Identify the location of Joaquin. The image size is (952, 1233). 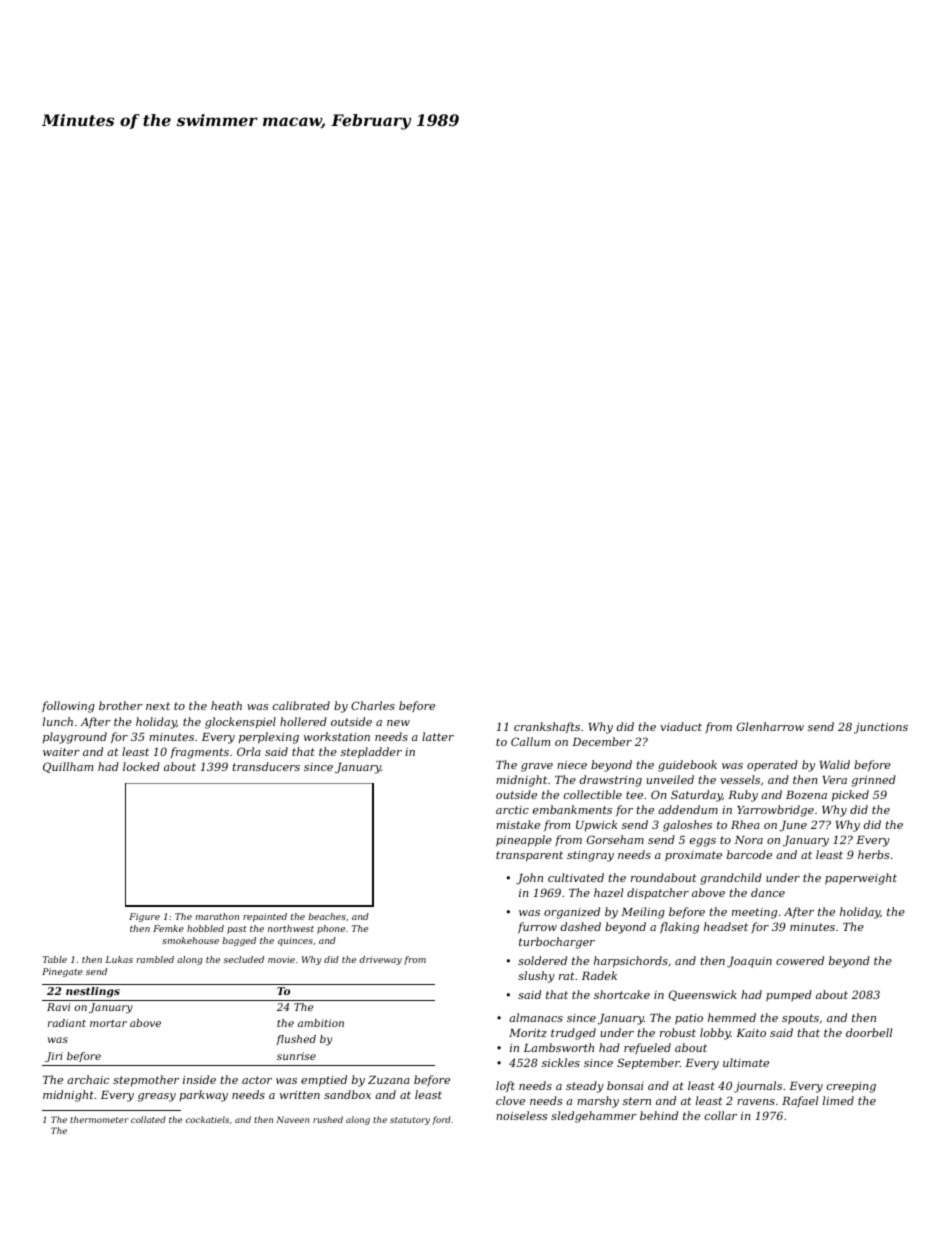
(749, 962).
